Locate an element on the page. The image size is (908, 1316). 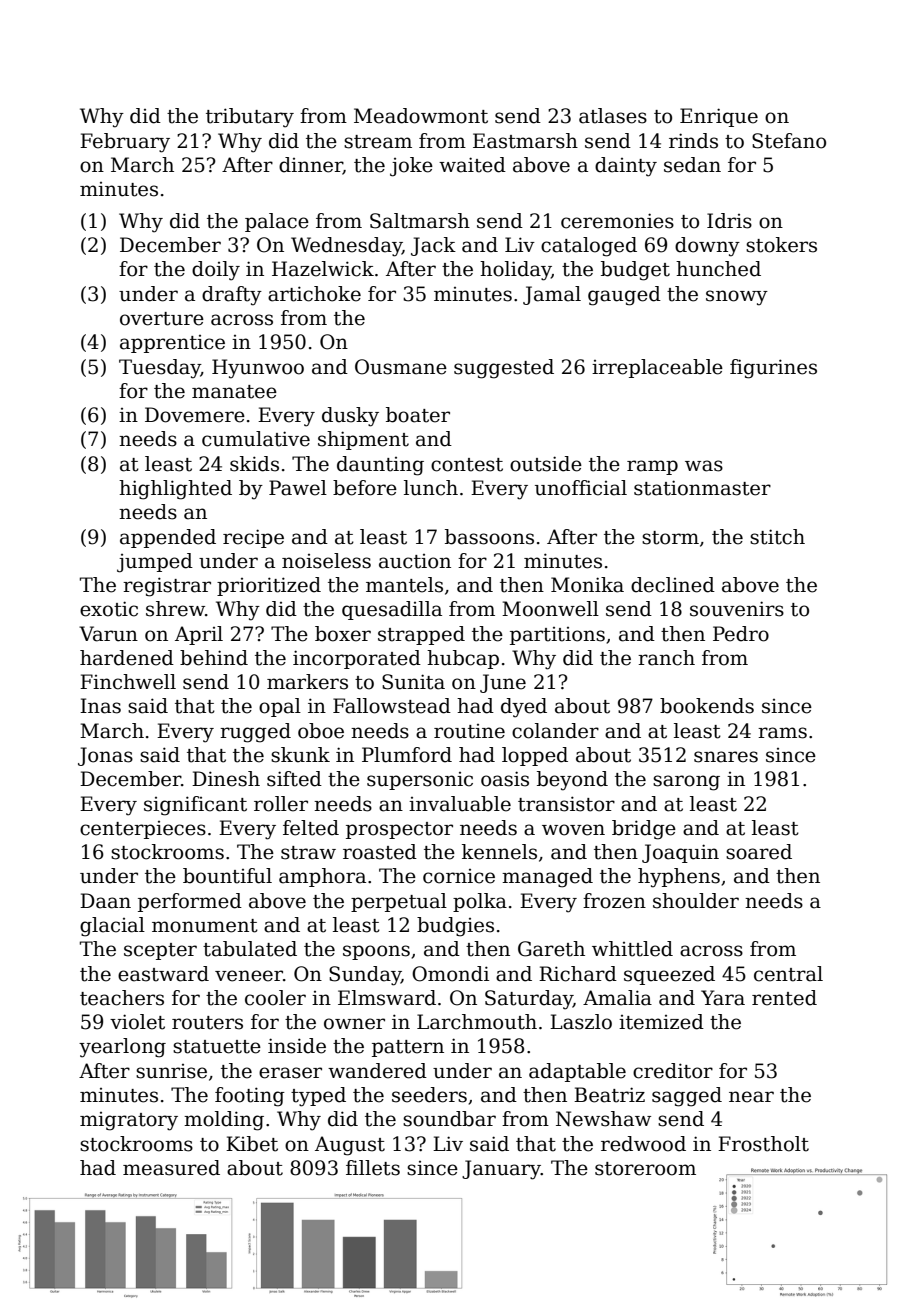
fillets is located at coordinates (373, 1168).
